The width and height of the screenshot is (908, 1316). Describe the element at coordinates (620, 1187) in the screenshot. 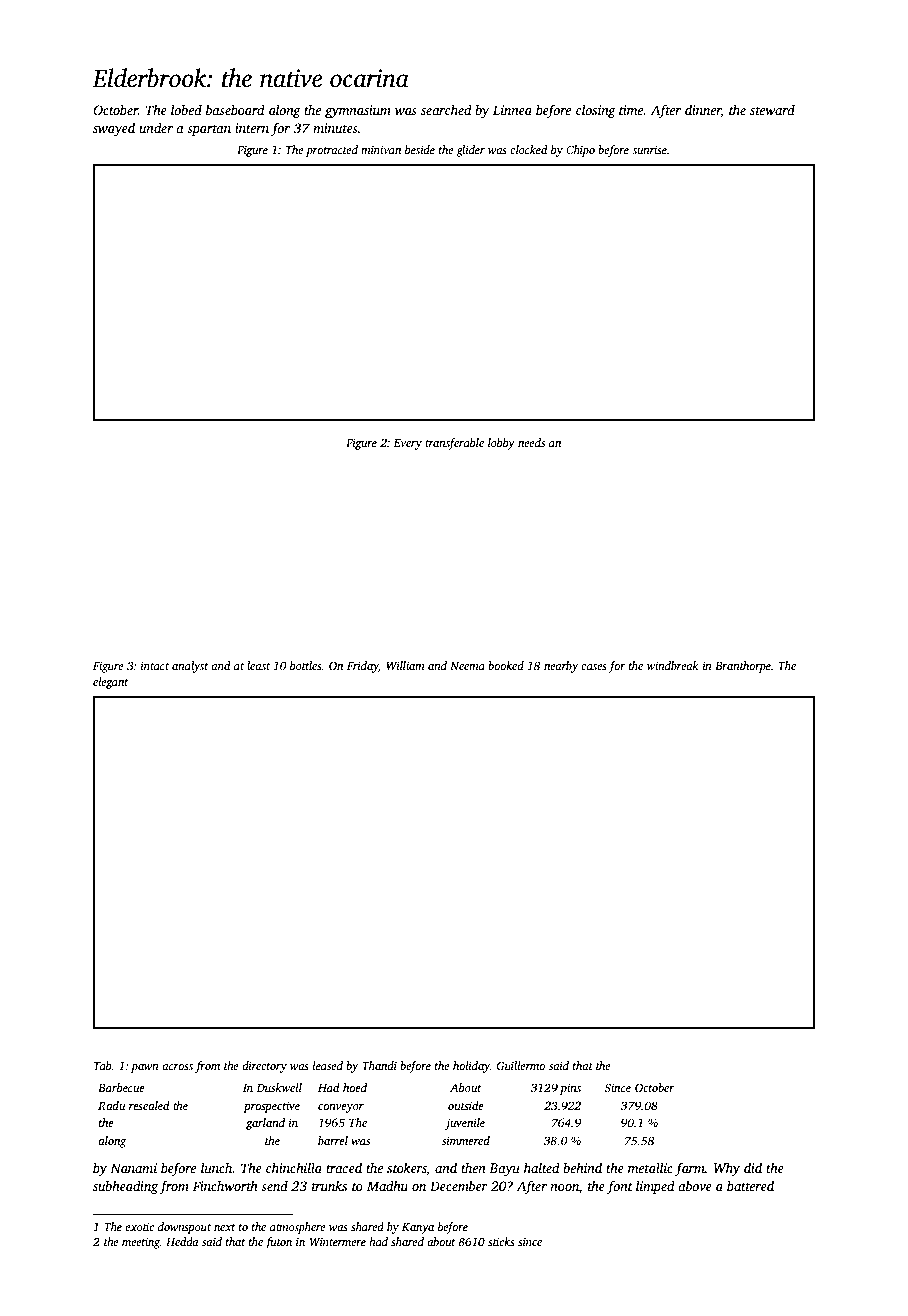

I see `font` at that location.
